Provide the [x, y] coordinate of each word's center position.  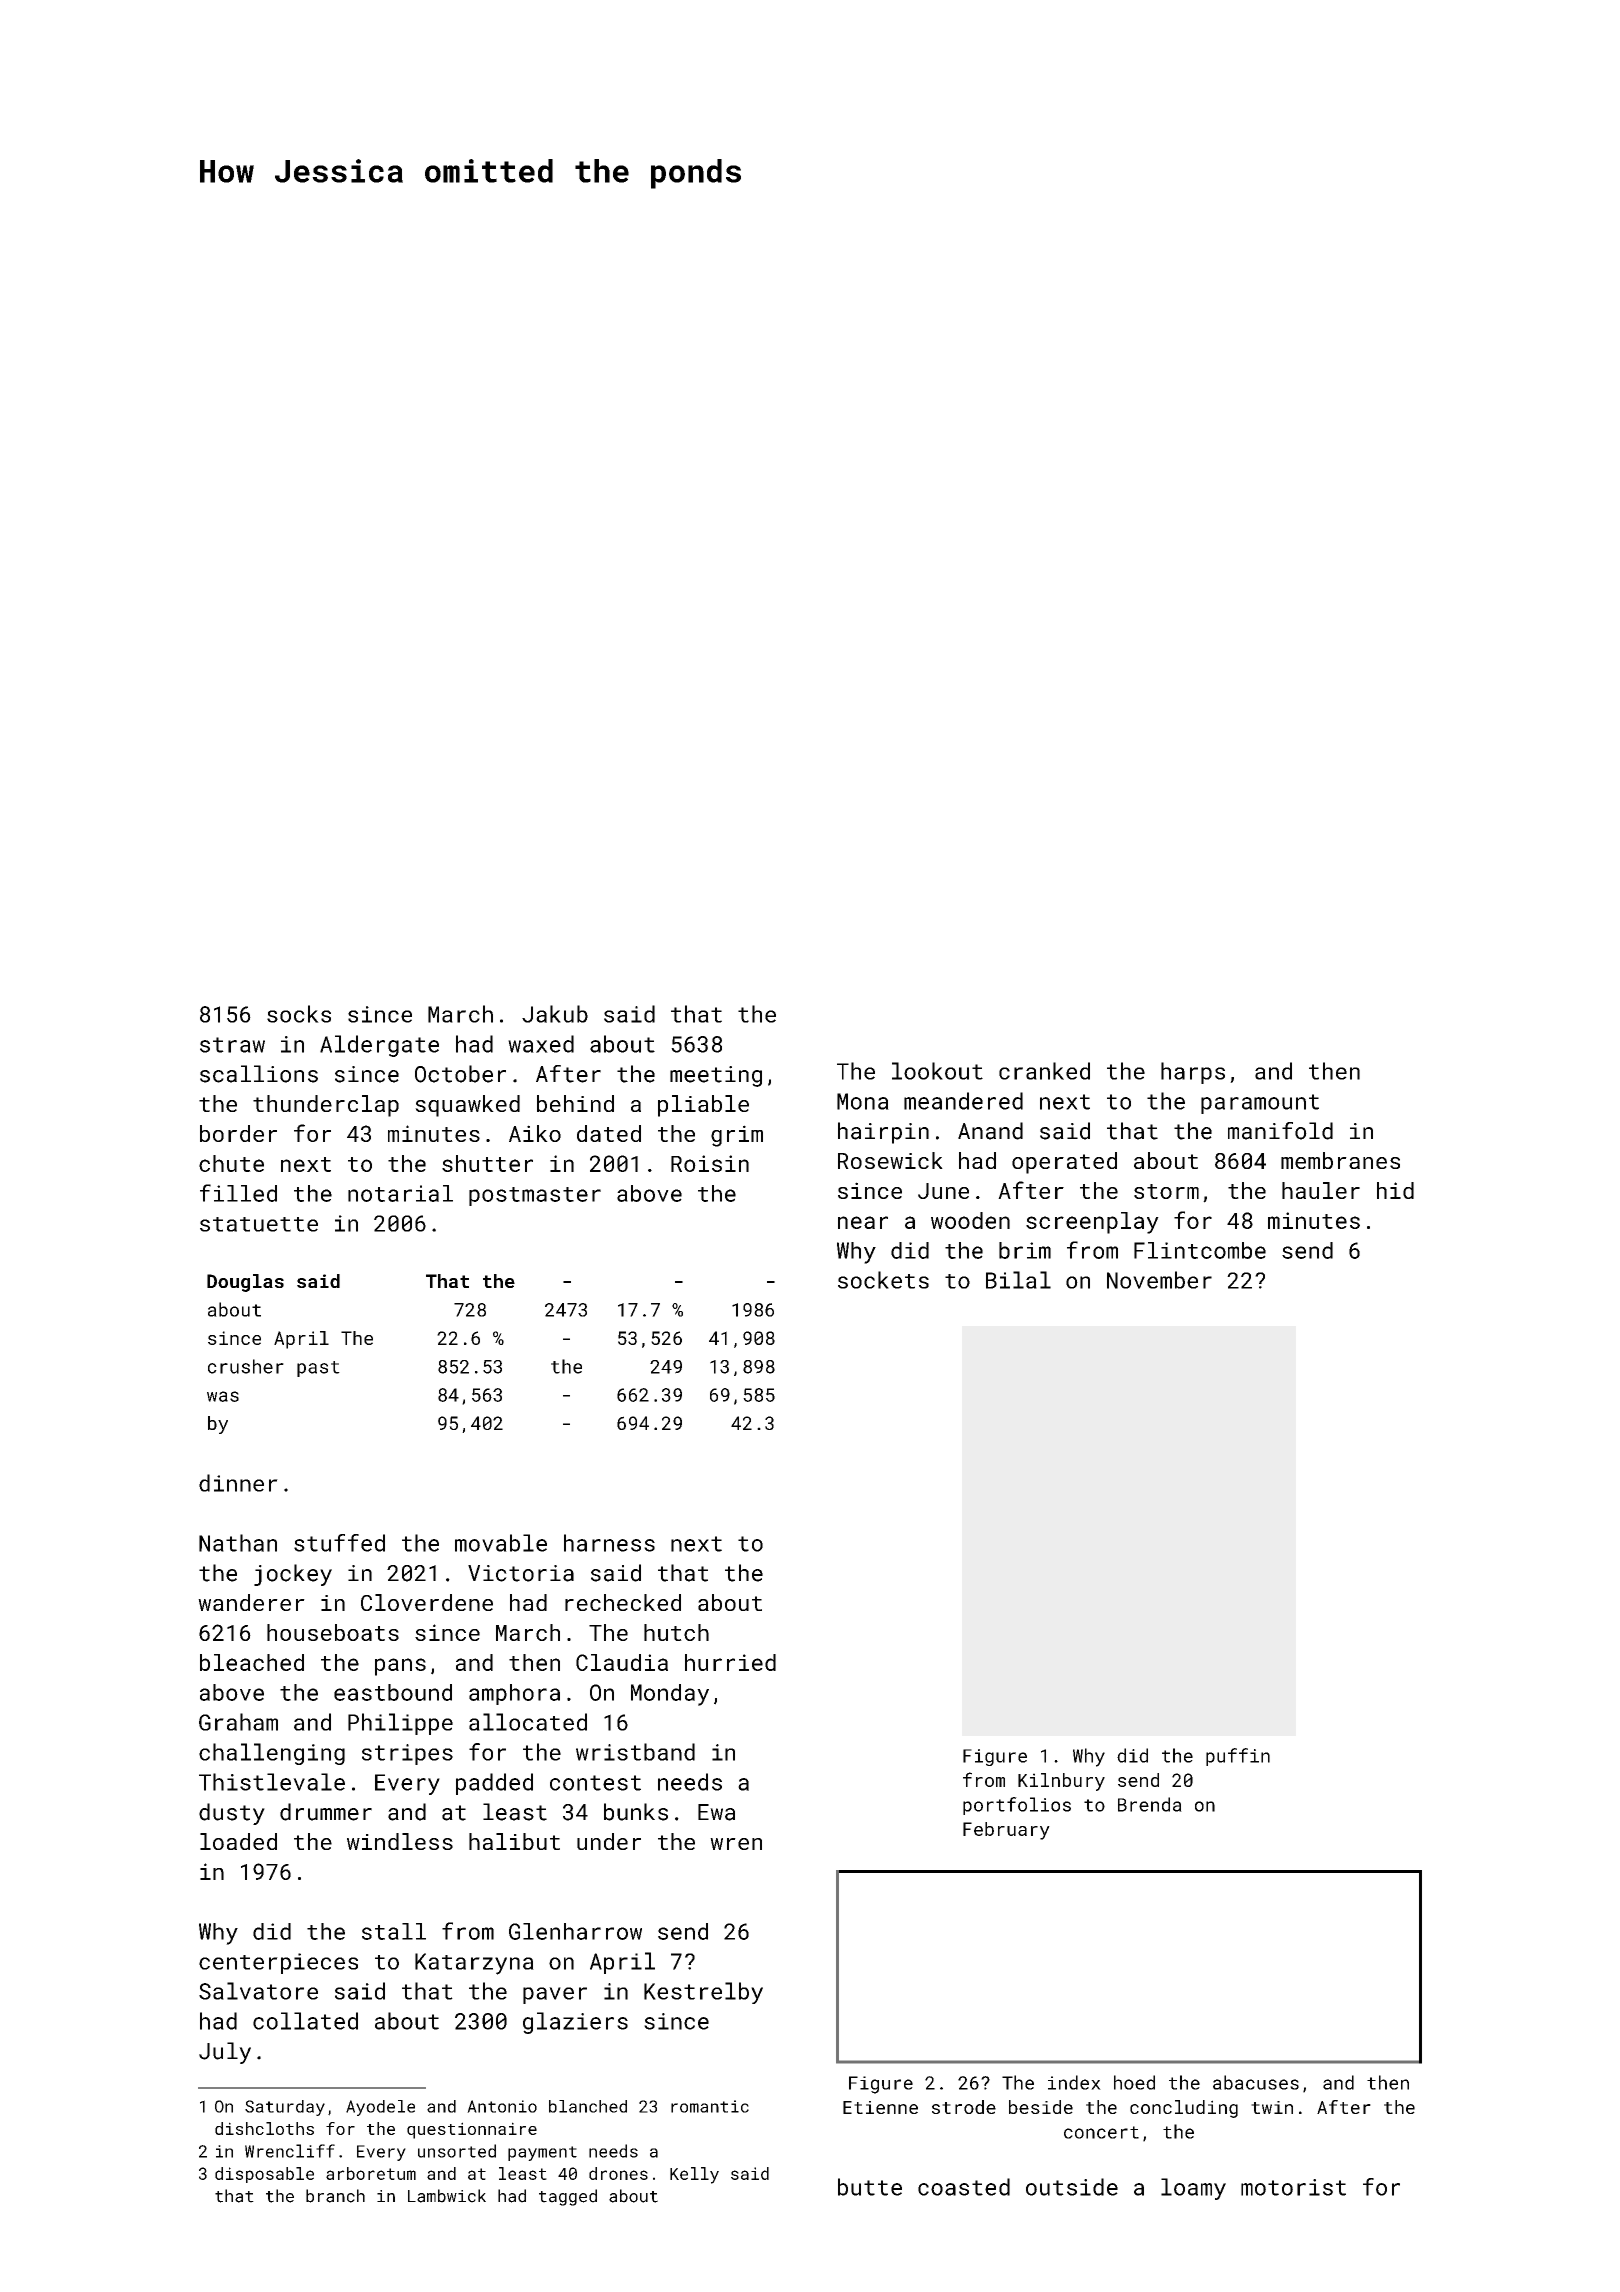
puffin [1238, 1757]
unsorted [457, 2151]
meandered [963, 1101]
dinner [238, 1483]
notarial [400, 1193]
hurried [730, 1662]
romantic [710, 2106]
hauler [1321, 1190]
